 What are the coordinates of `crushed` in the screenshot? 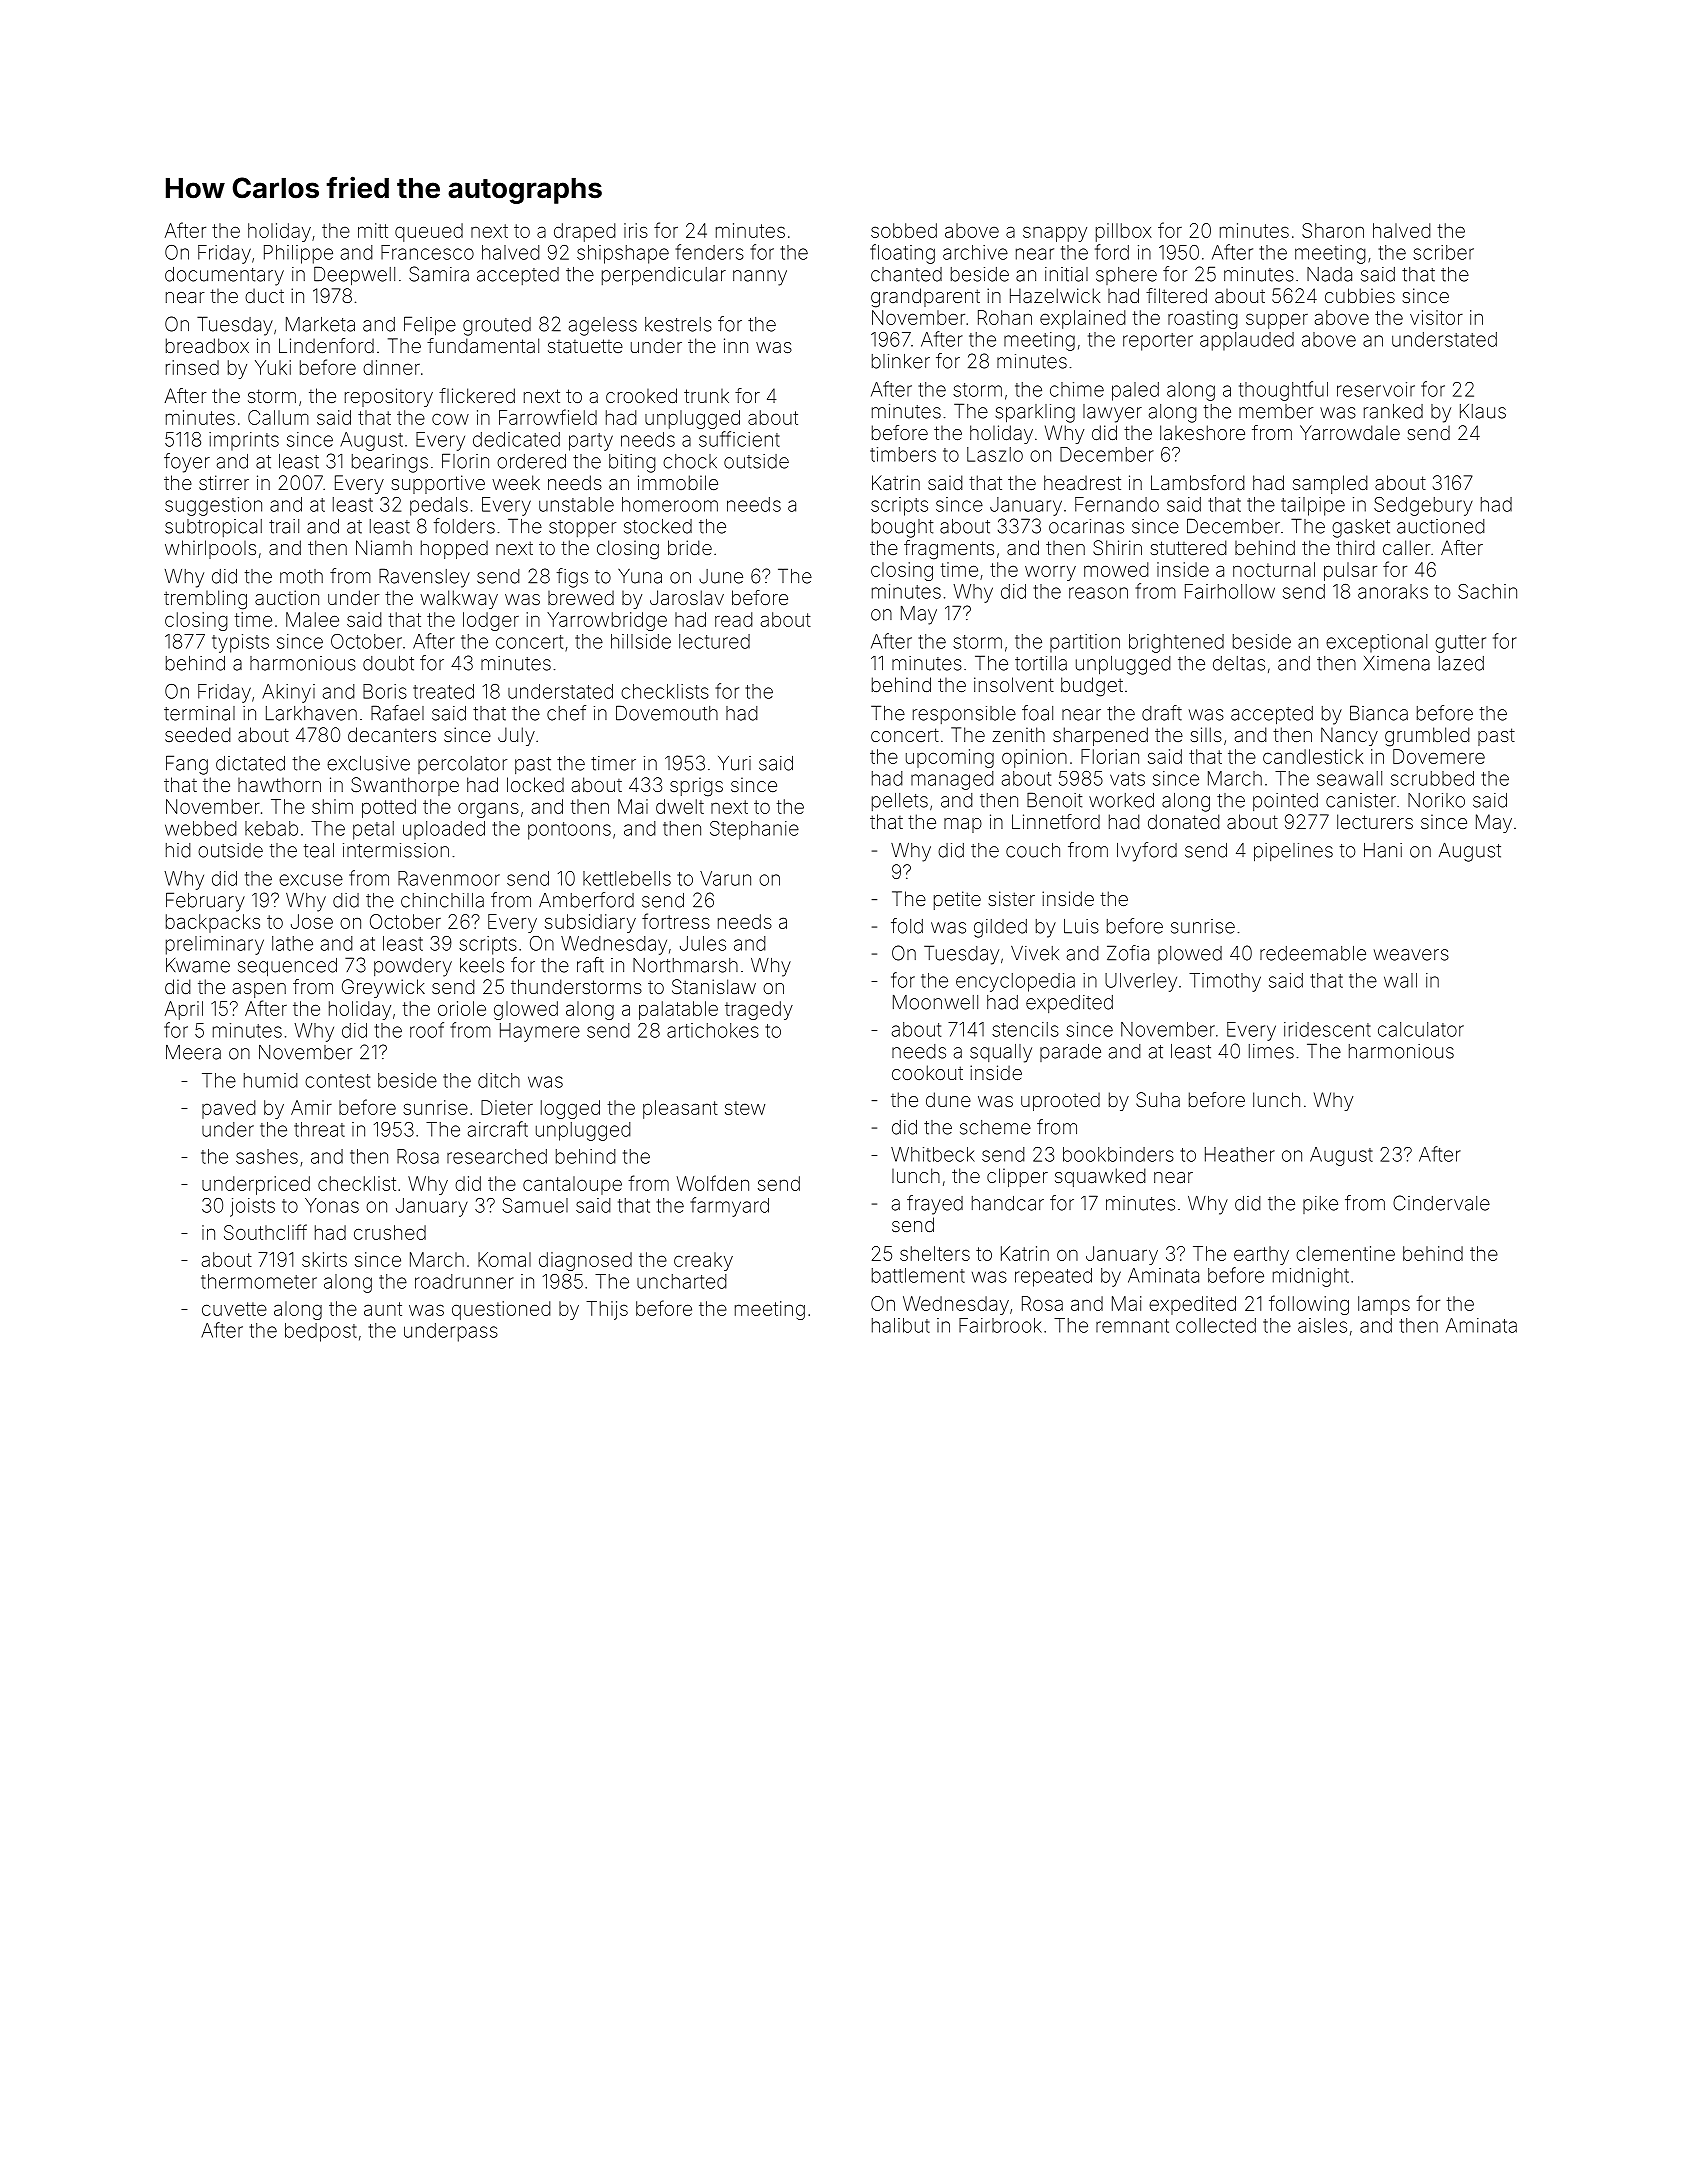 It's located at (390, 1232).
